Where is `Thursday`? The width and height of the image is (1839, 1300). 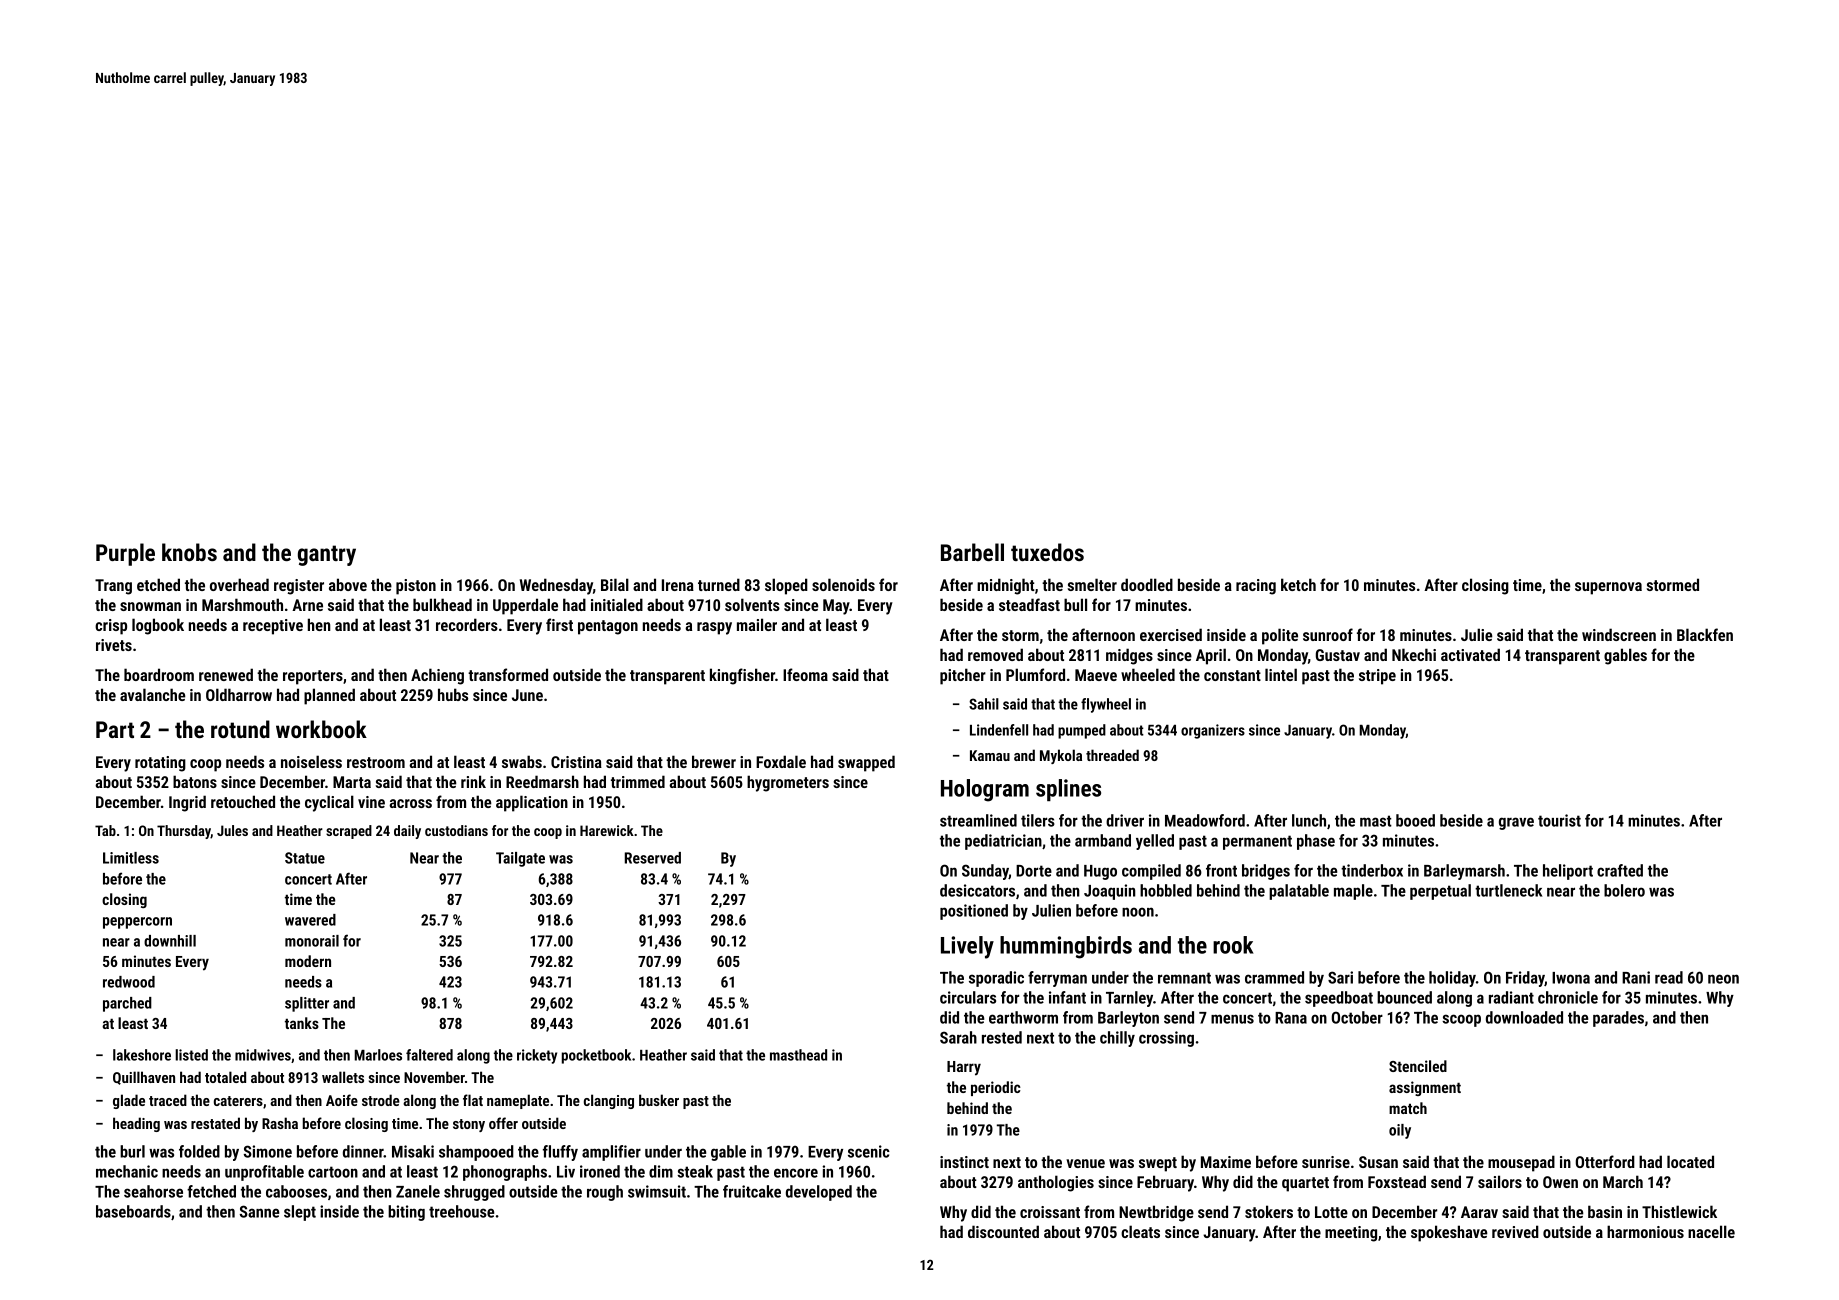
Thursday is located at coordinates (184, 832).
